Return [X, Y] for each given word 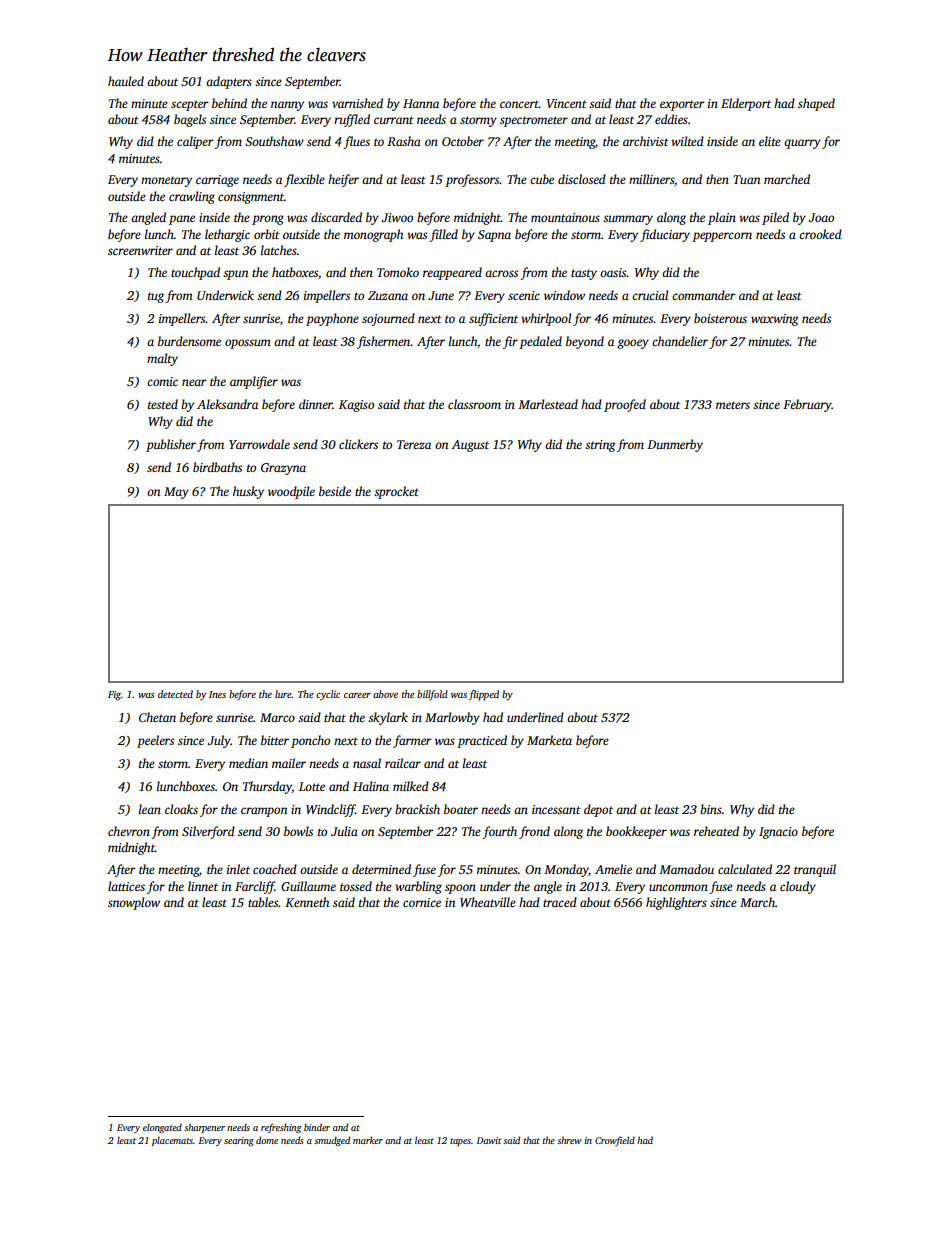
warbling [418, 887]
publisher [171, 445]
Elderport [746, 104]
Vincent [567, 103]
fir [510, 342]
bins [711, 809]
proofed [625, 405]
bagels [190, 120]
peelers [155, 741]
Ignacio [778, 833]
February [807, 405]
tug [156, 297]
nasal [367, 763]
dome [267, 1140]
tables [263, 902]
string [600, 446]
